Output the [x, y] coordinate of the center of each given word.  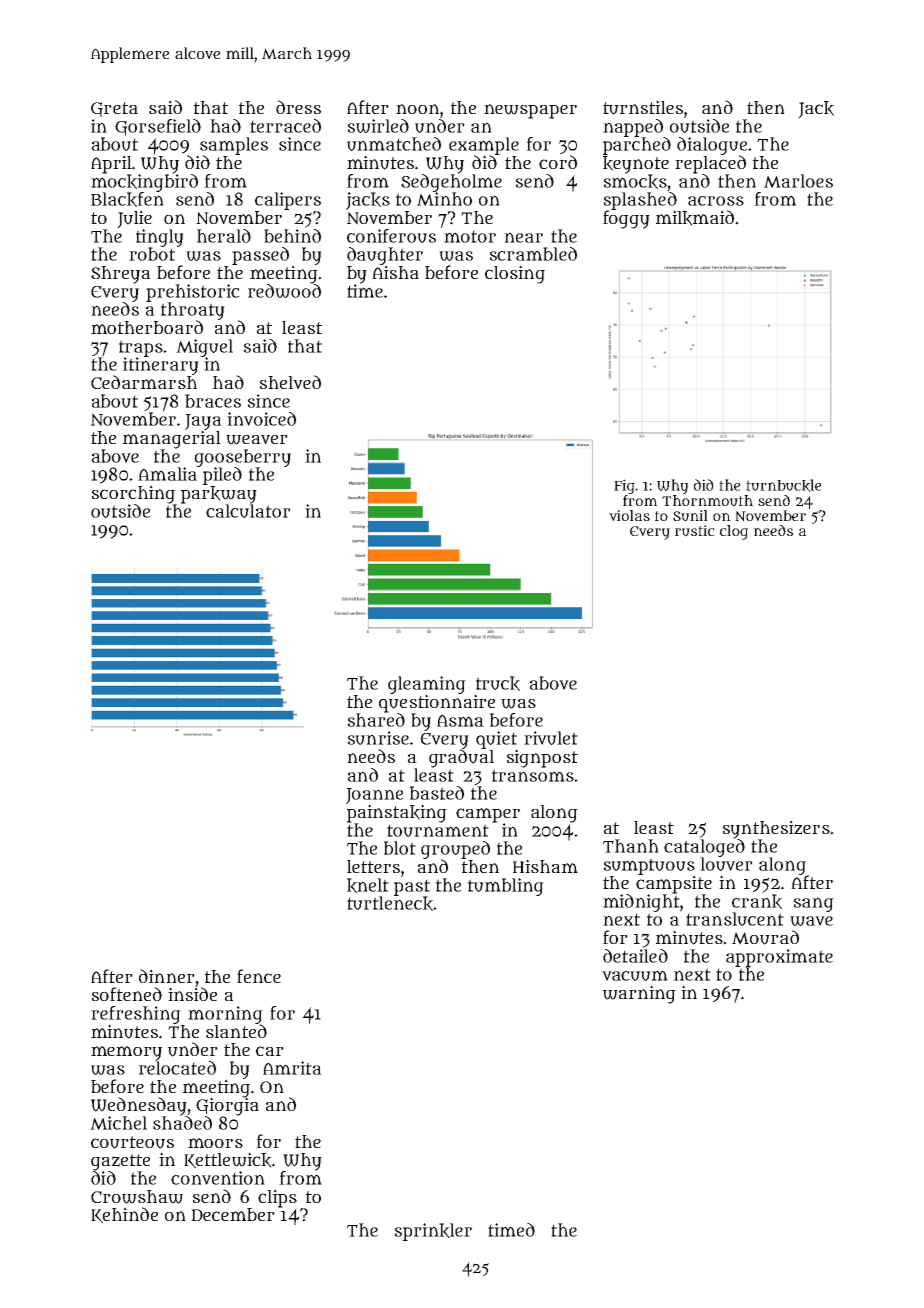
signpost [542, 758]
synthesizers [776, 829]
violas [629, 515]
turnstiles [643, 107]
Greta [114, 109]
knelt [368, 885]
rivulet [551, 738]
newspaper [530, 111]
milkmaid [695, 218]
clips [277, 1198]
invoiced [261, 419]
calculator [248, 511]
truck [498, 683]
